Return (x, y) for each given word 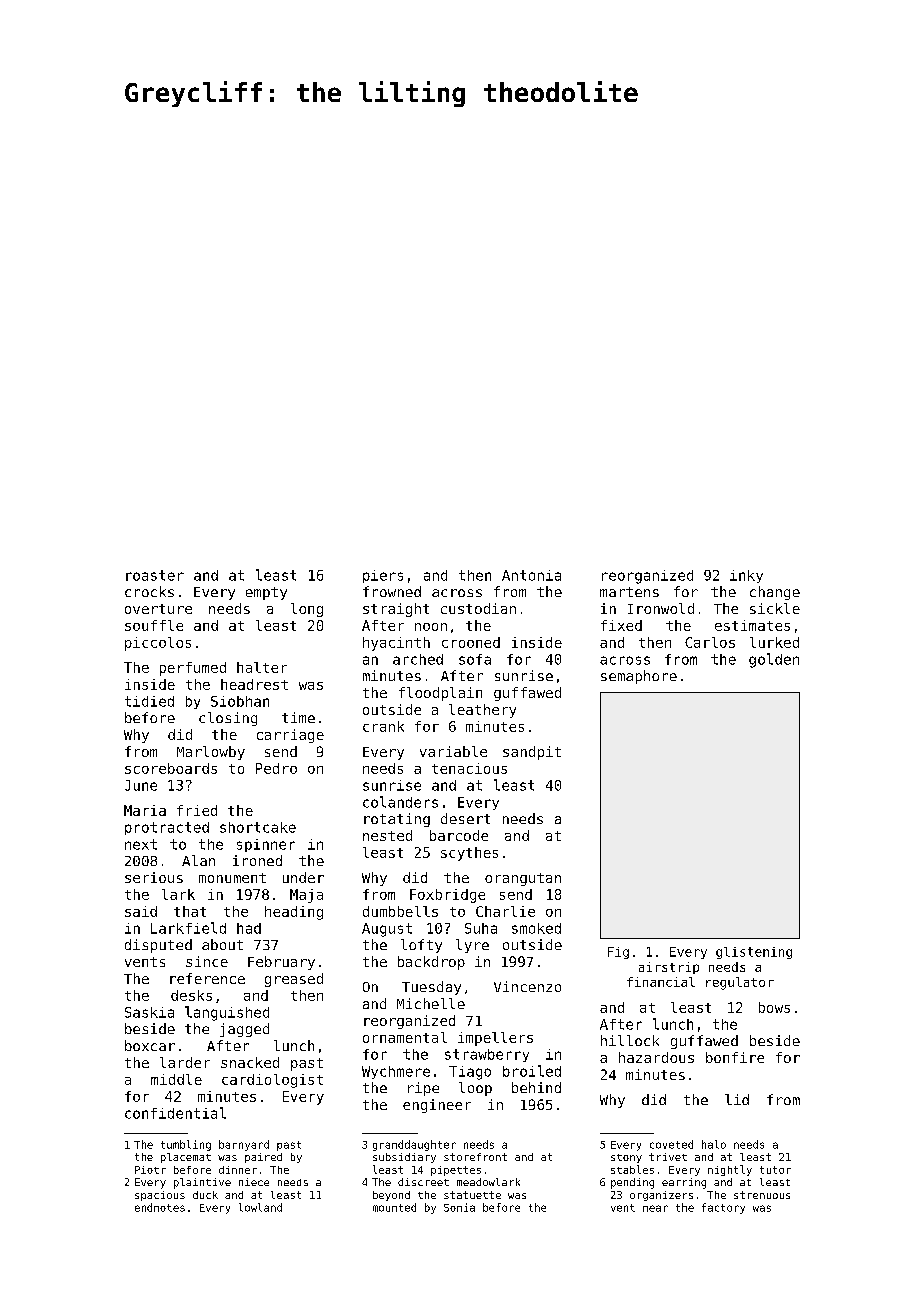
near (655, 1208)
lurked (774, 642)
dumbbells (400, 911)
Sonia (459, 1207)
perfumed (193, 669)
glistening (754, 953)
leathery (482, 711)
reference (207, 978)
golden (774, 660)
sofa (475, 659)
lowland (260, 1207)
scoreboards (171, 768)
